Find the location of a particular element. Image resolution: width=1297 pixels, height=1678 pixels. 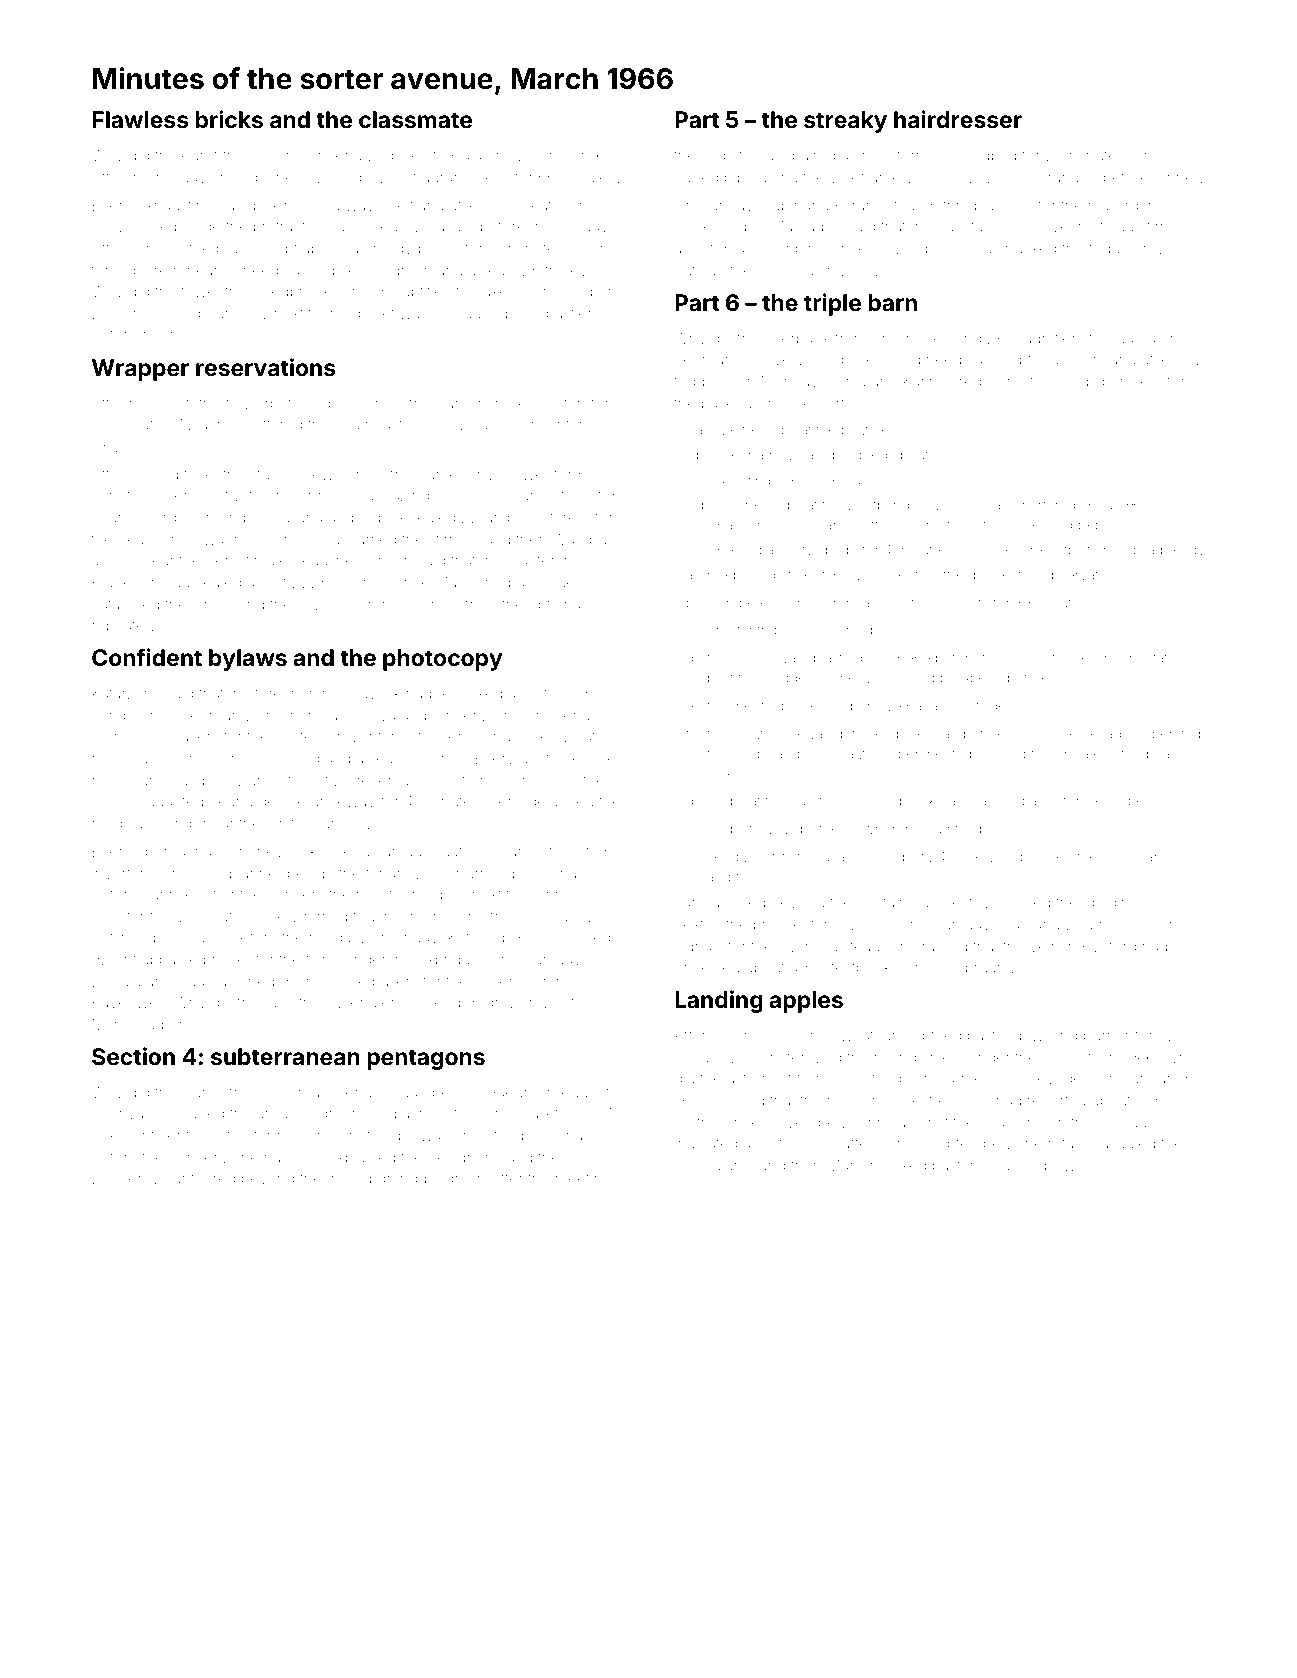

streaky is located at coordinates (845, 122).
